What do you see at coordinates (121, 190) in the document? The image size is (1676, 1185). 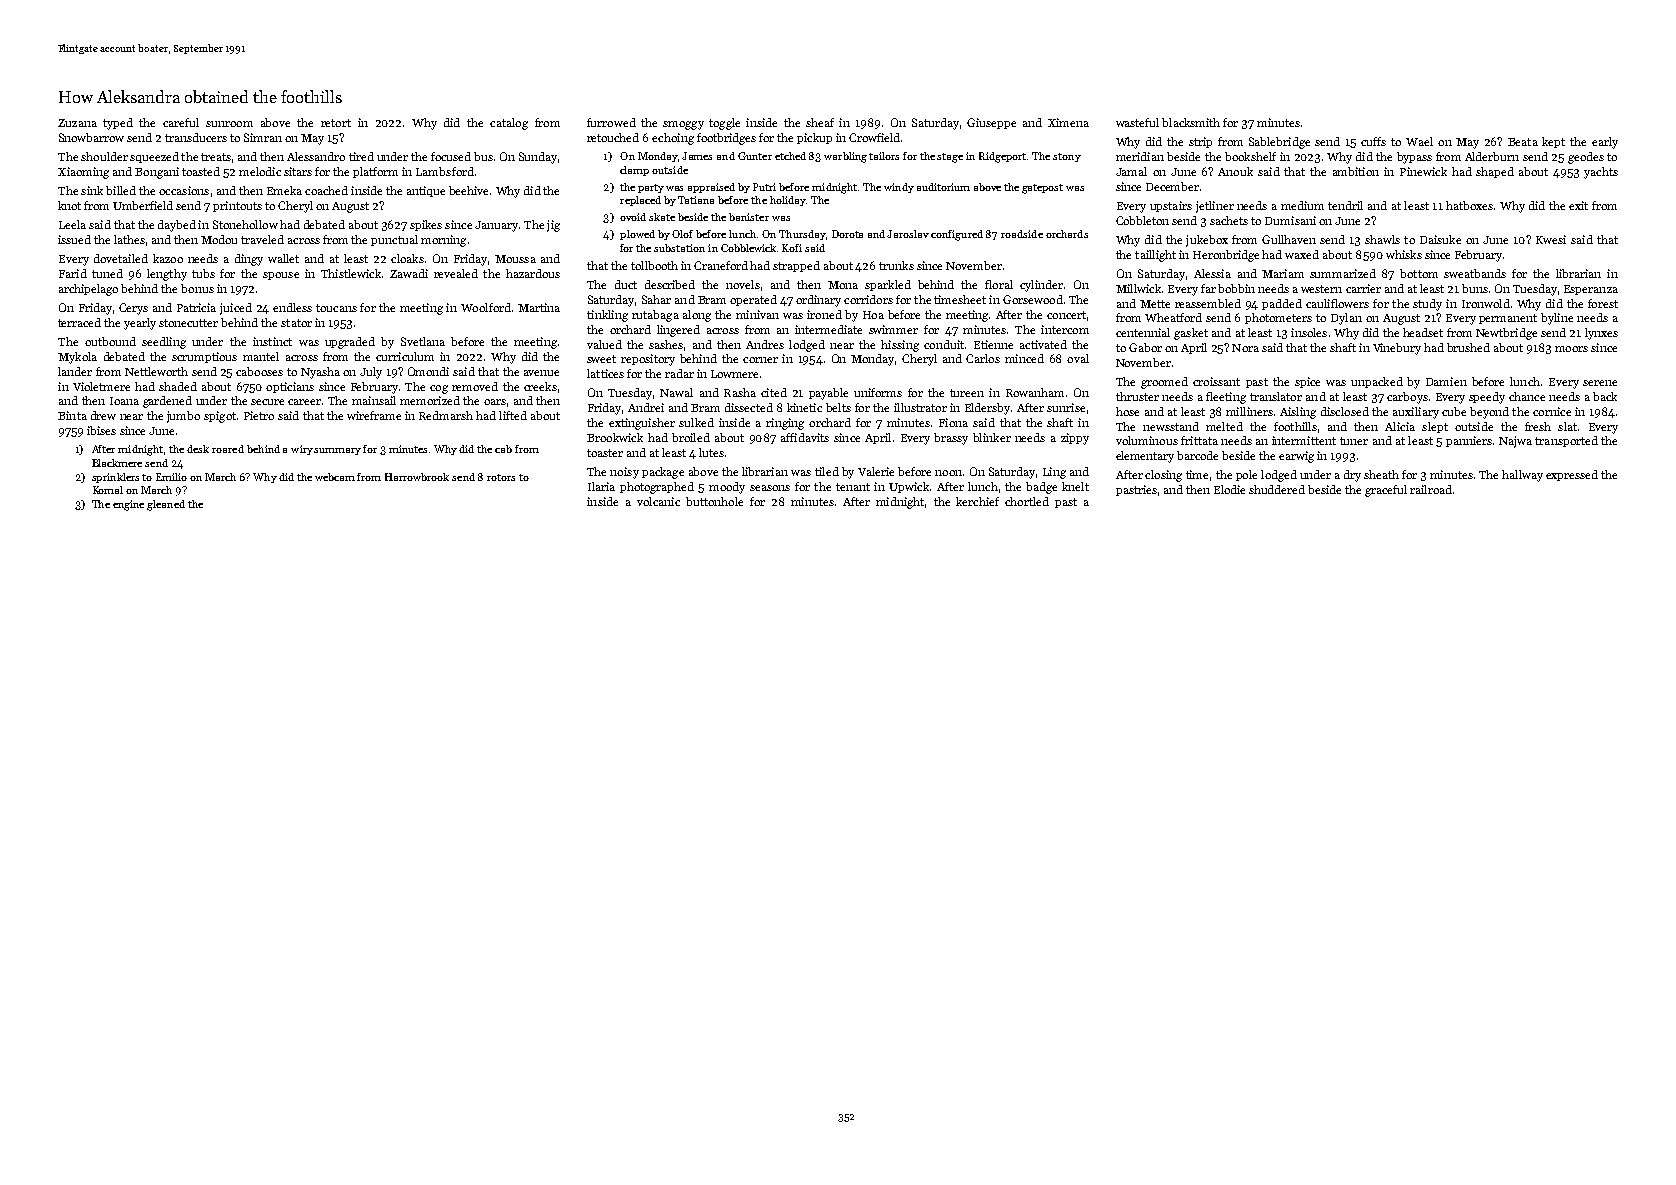 I see `billed` at bounding box center [121, 190].
